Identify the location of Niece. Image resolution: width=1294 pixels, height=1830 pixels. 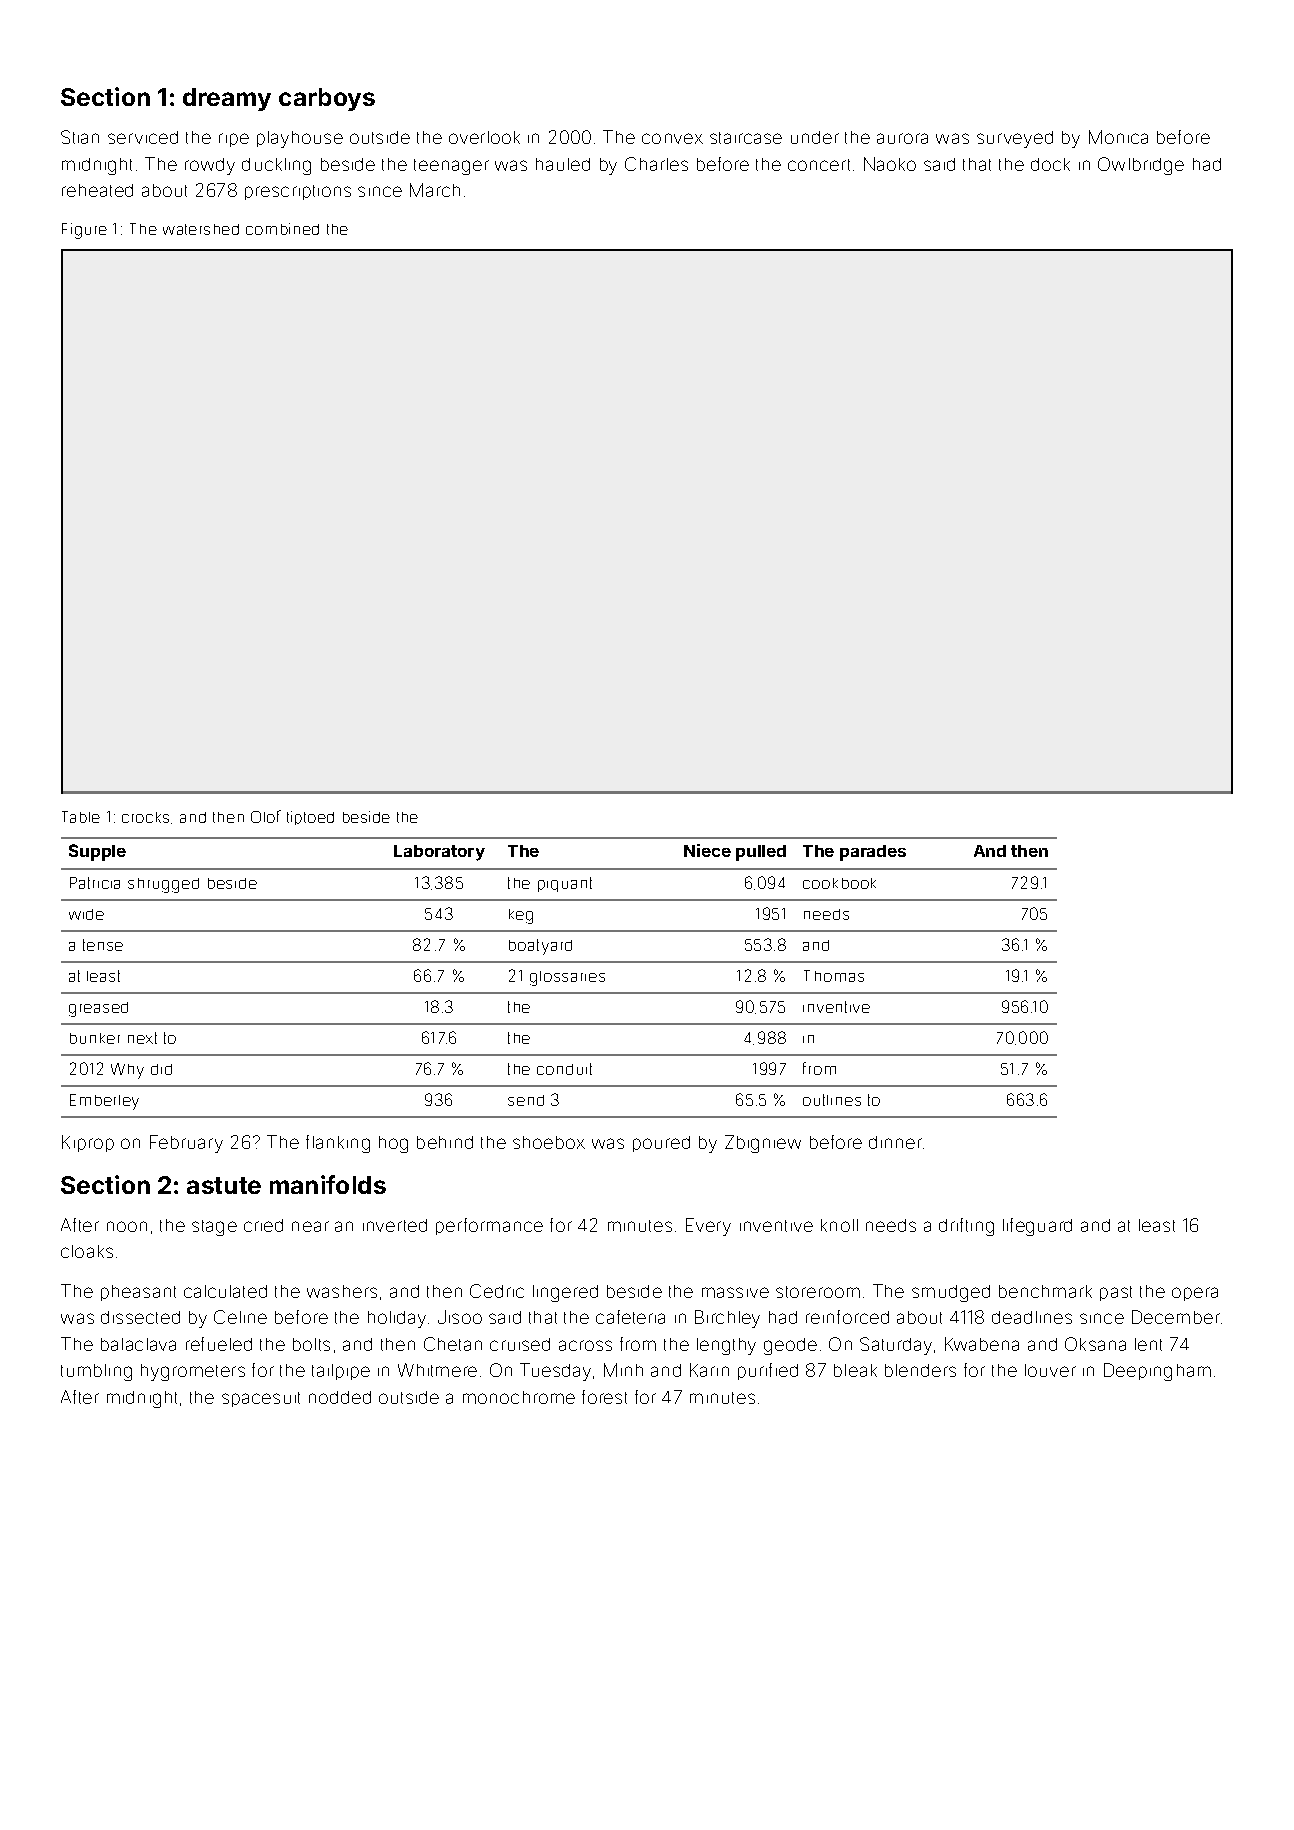
(707, 850).
